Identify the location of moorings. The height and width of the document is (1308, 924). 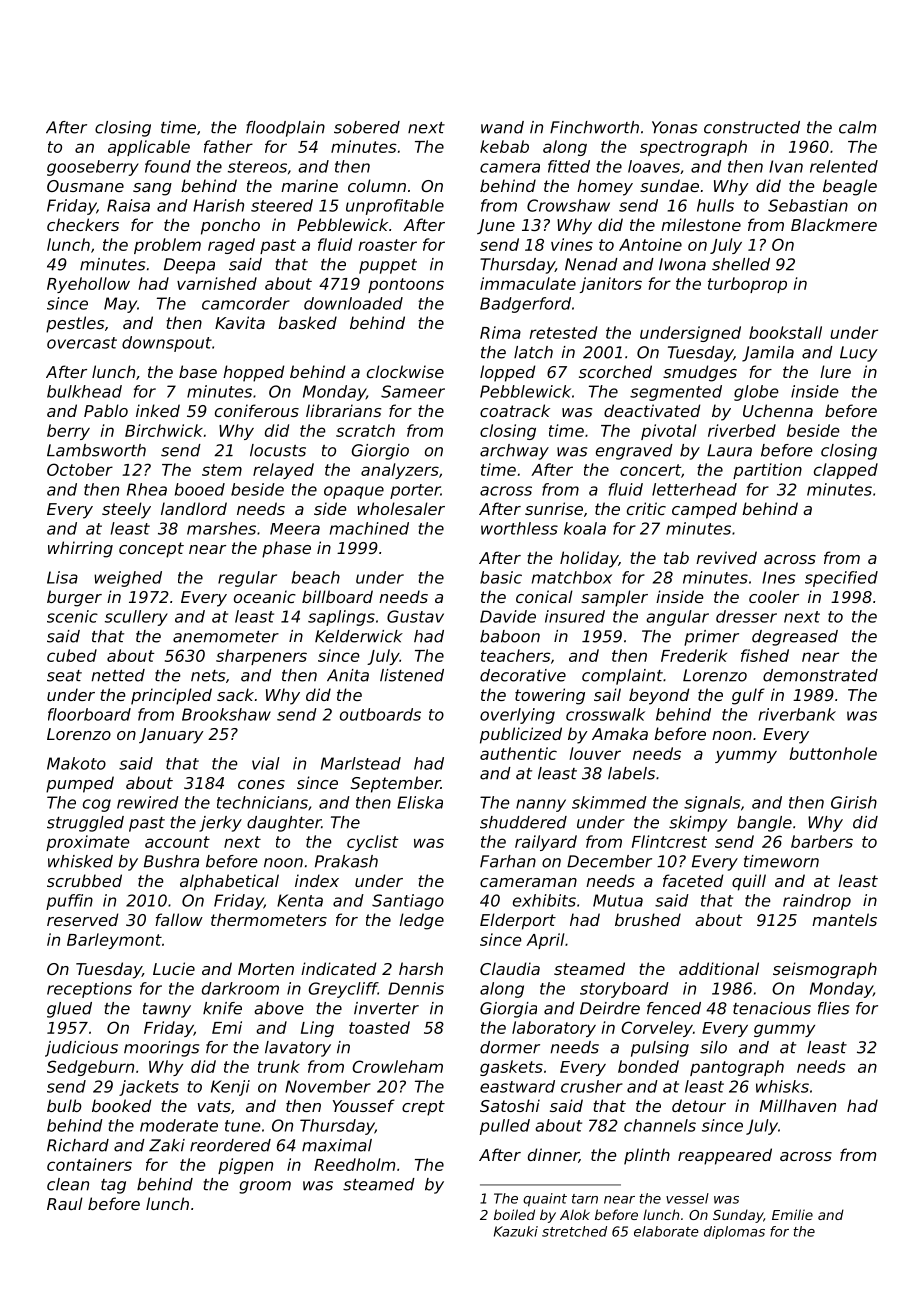
(161, 1049).
